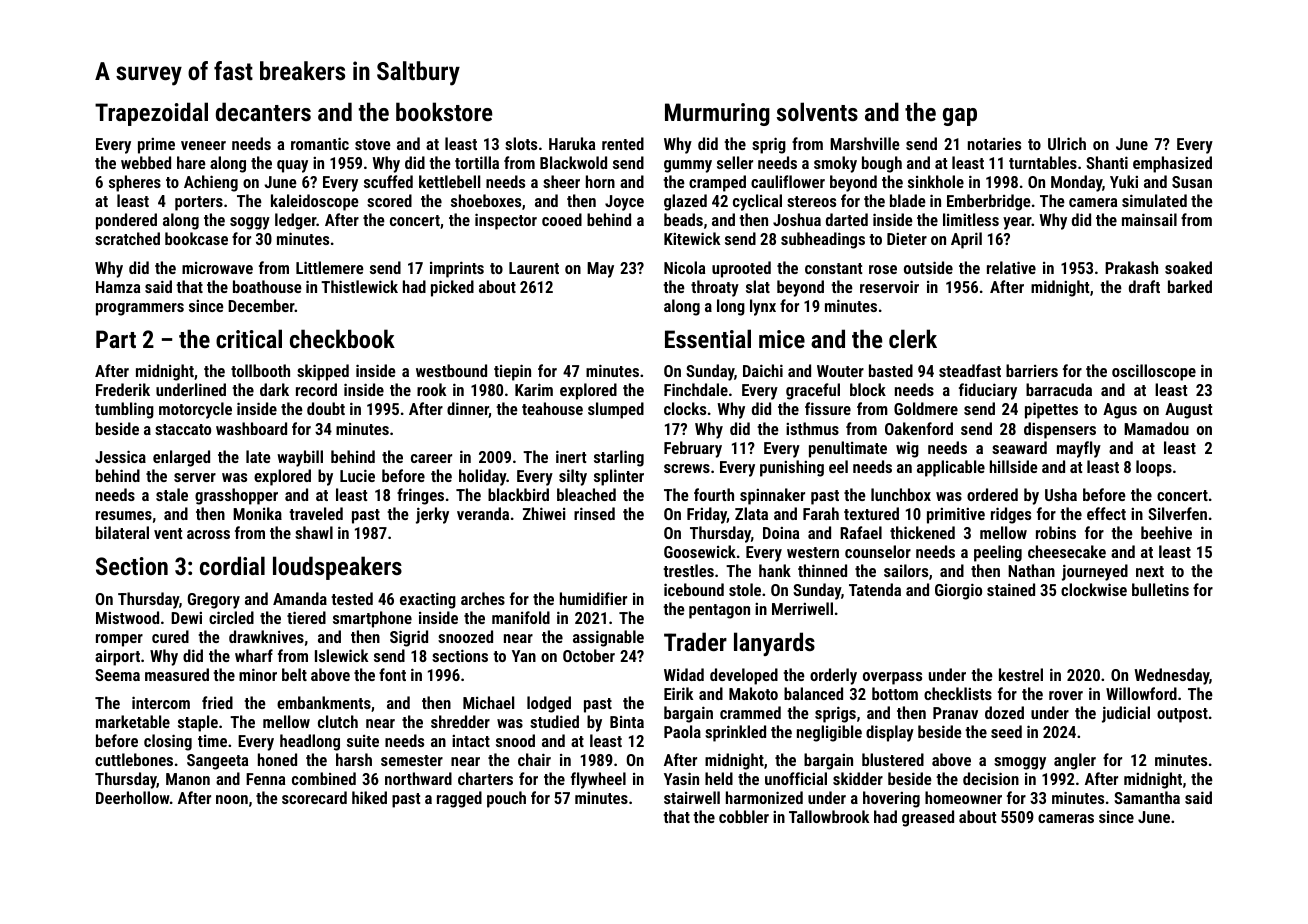 The height and width of the document is (924, 1308). Describe the element at coordinates (812, 428) in the document. I see `isthmus` at that location.
